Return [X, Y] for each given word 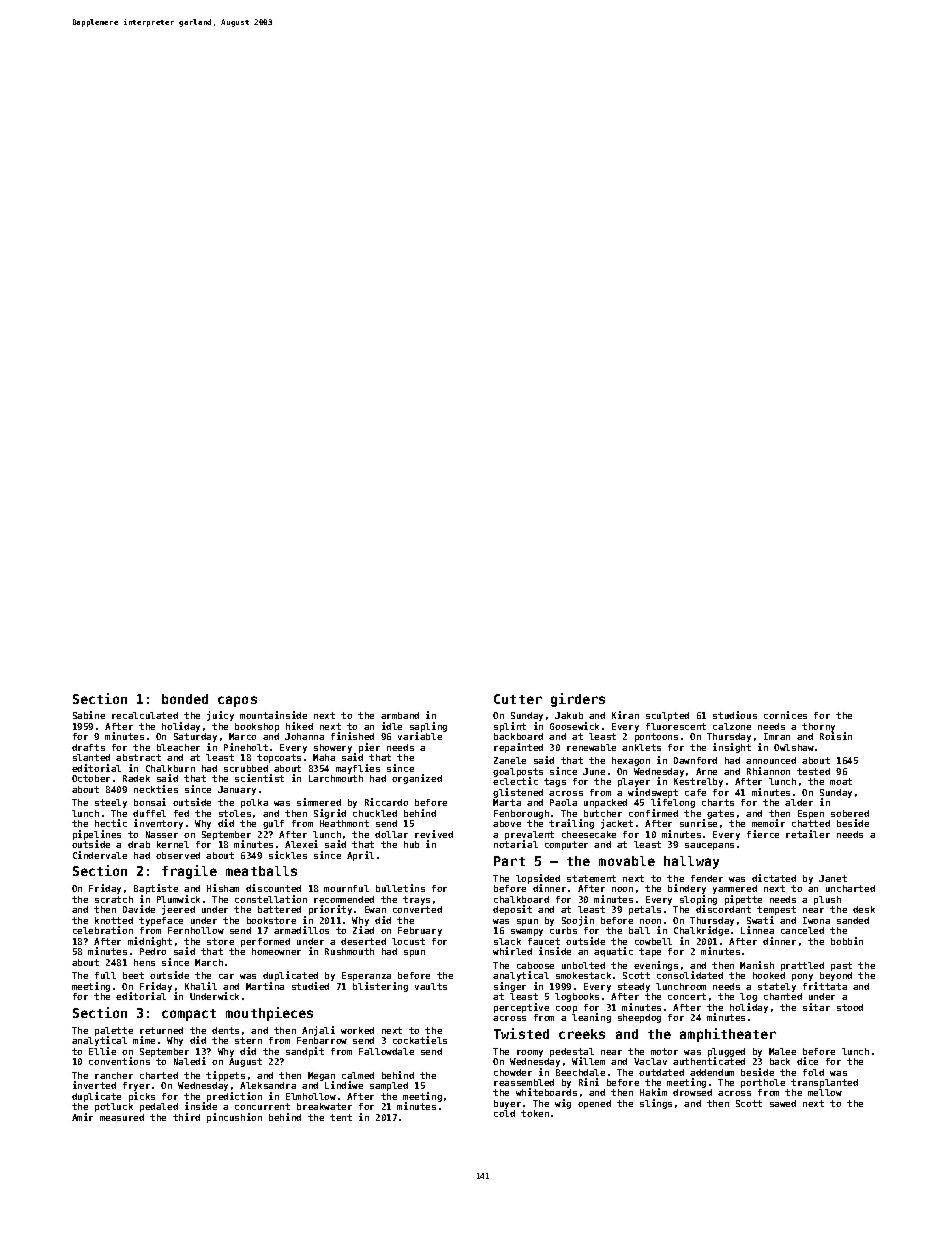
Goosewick [574, 726]
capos [237, 701]
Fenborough [521, 814]
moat [841, 781]
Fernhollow [196, 930]
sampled [389, 1086]
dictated [774, 878]
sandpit [305, 1052]
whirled [512, 951]
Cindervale [100, 855]
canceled [802, 930]
